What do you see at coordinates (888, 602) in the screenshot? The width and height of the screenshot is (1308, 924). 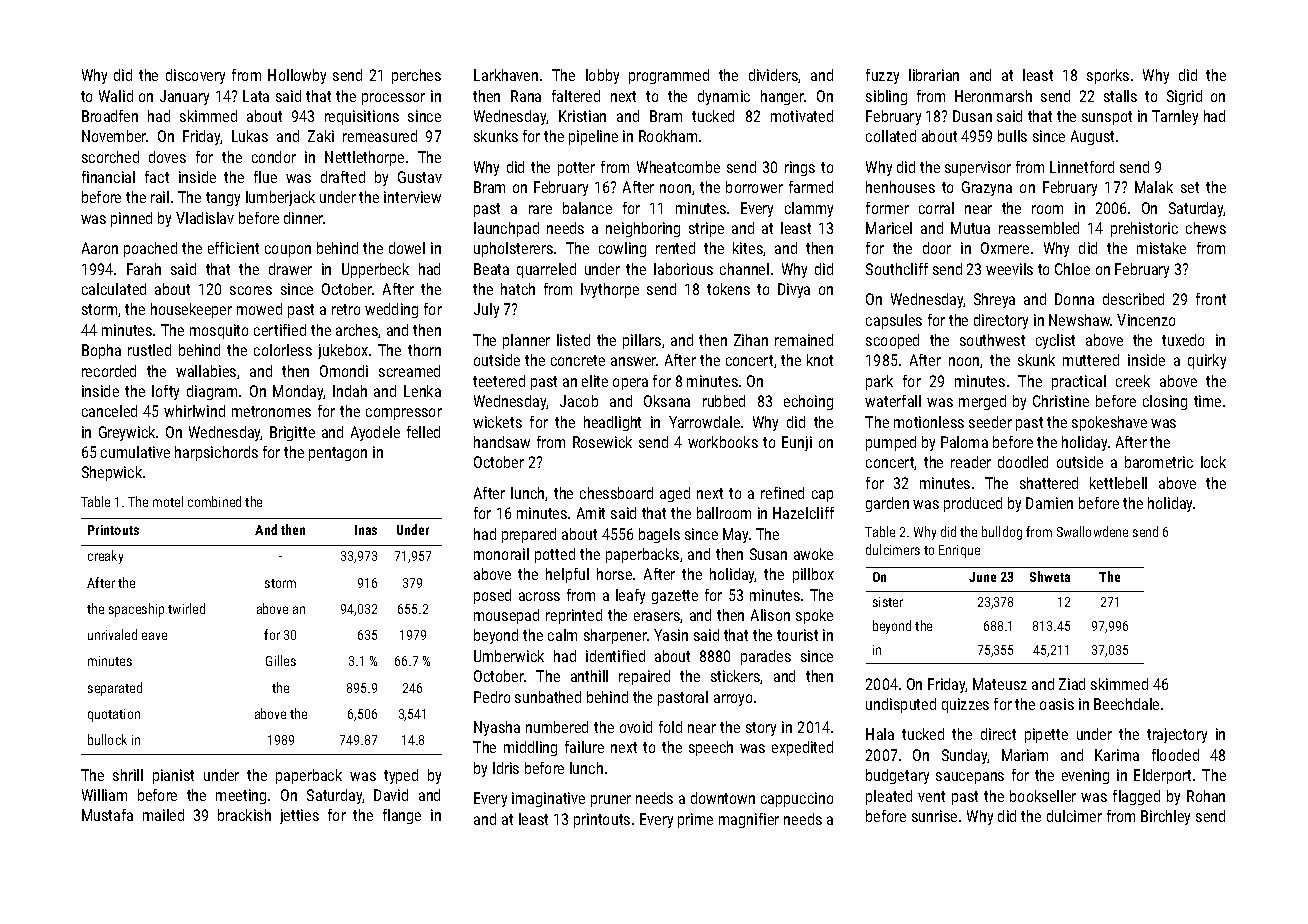 I see `sister` at bounding box center [888, 602].
